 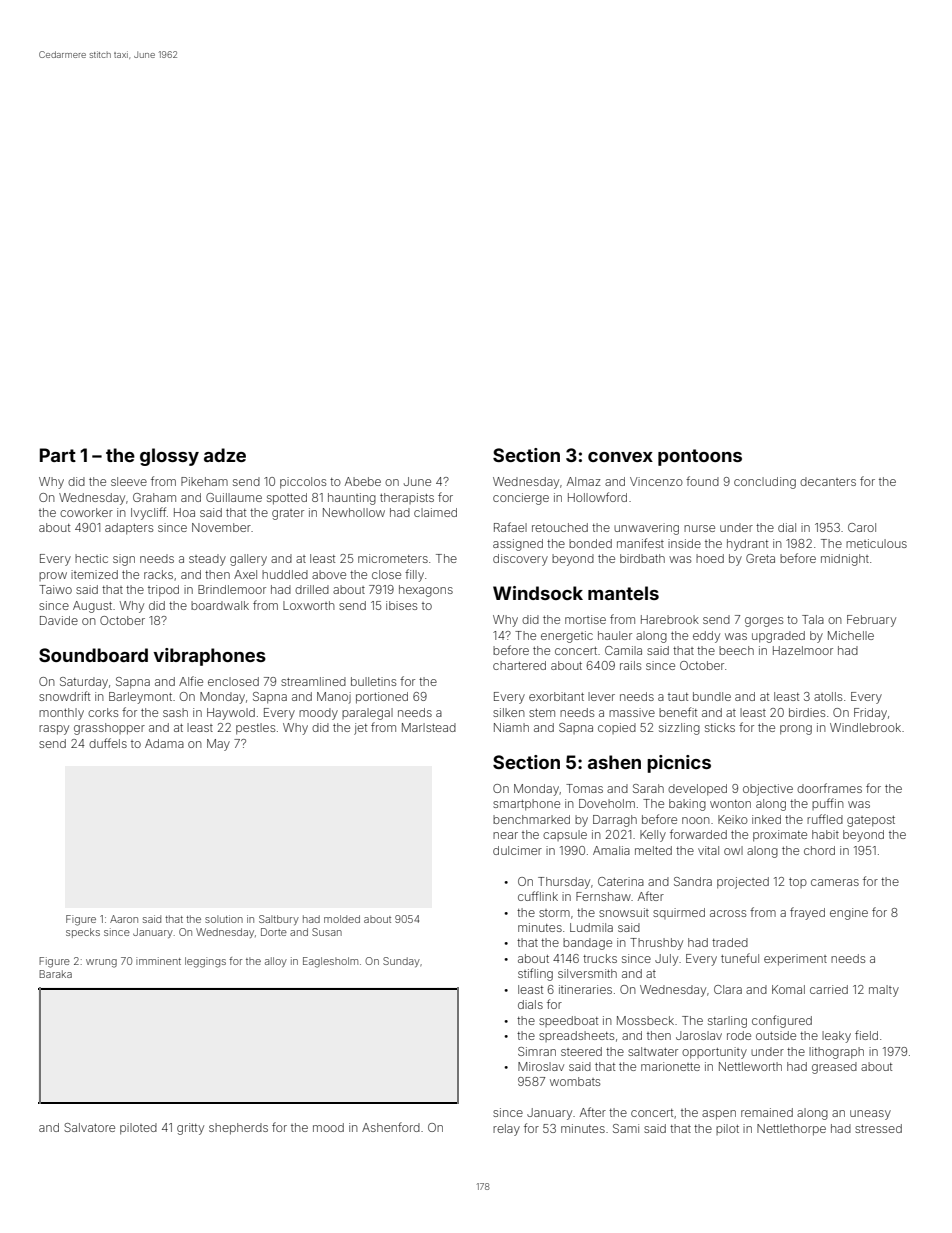 I want to click on Keiko, so click(x=733, y=819).
